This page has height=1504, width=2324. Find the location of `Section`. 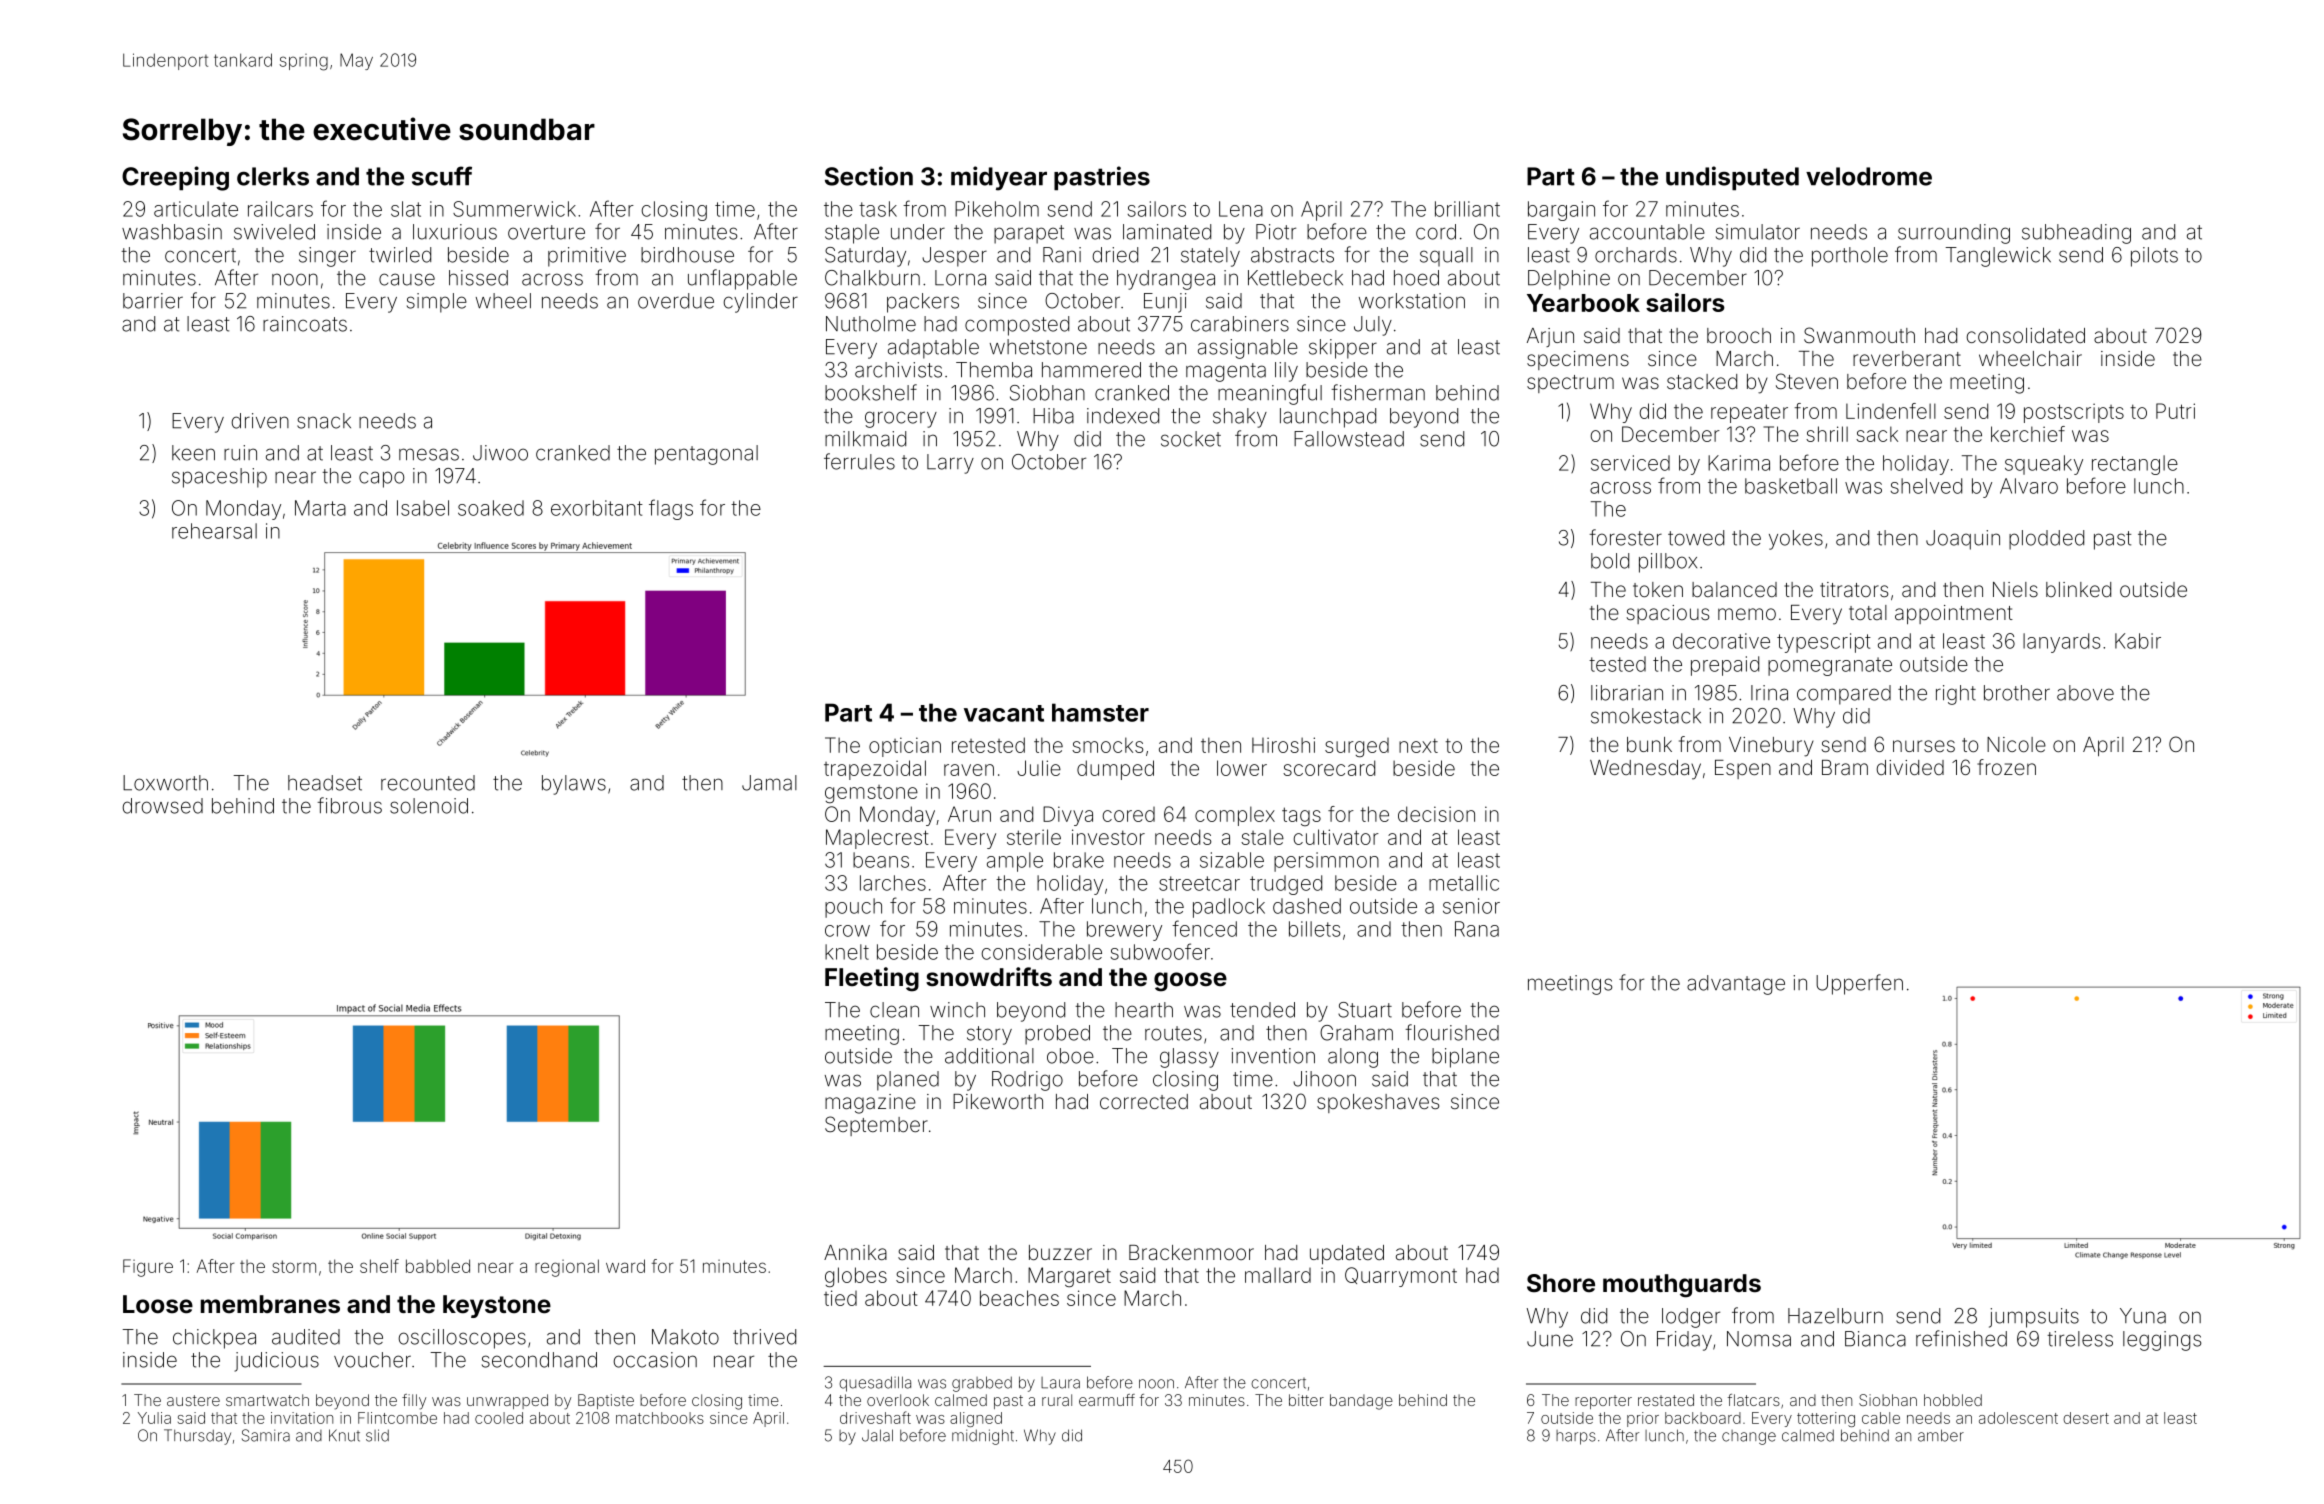

Section is located at coordinates (869, 176).
